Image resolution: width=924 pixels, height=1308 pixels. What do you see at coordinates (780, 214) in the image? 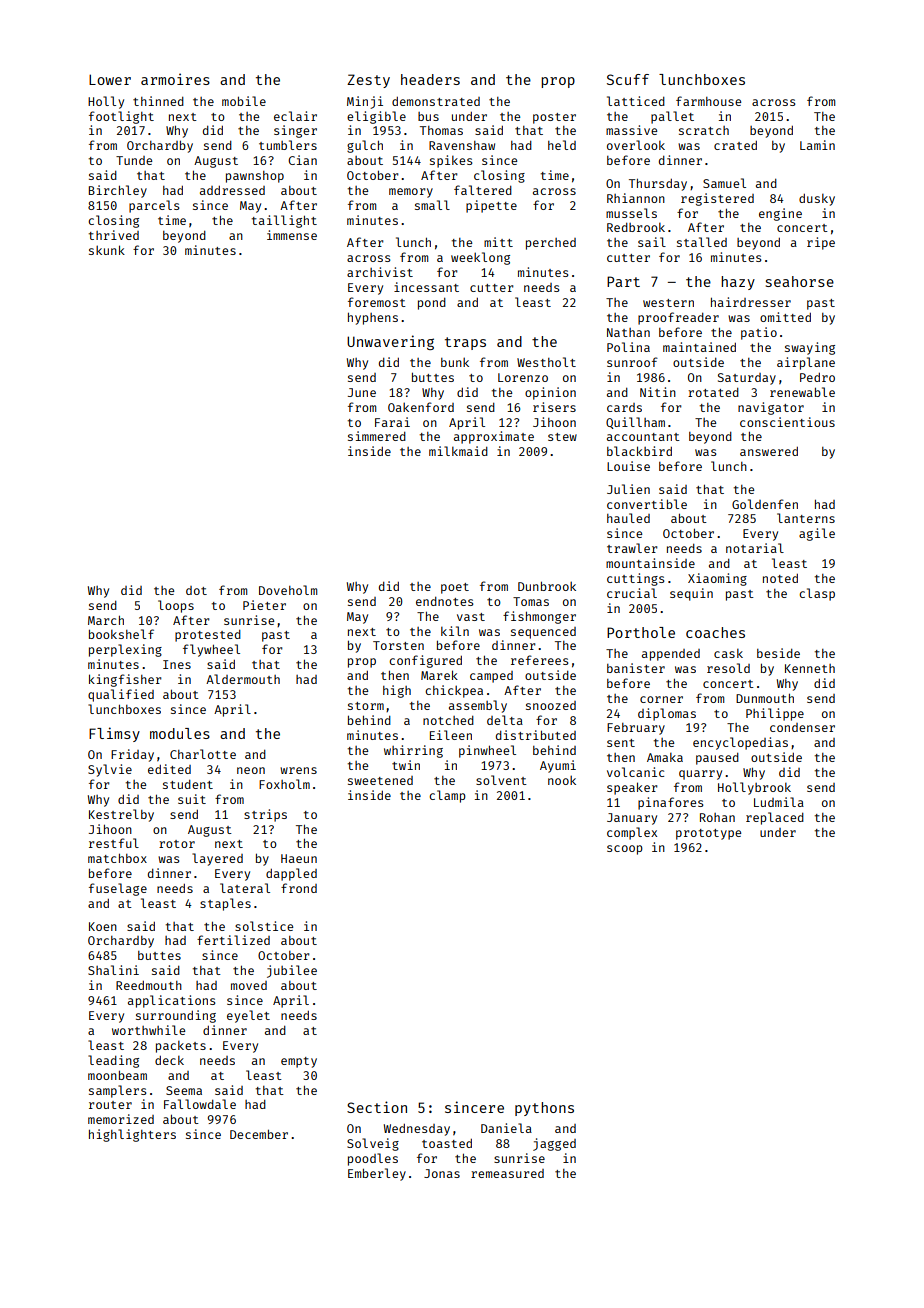
I see `engine` at bounding box center [780, 214].
